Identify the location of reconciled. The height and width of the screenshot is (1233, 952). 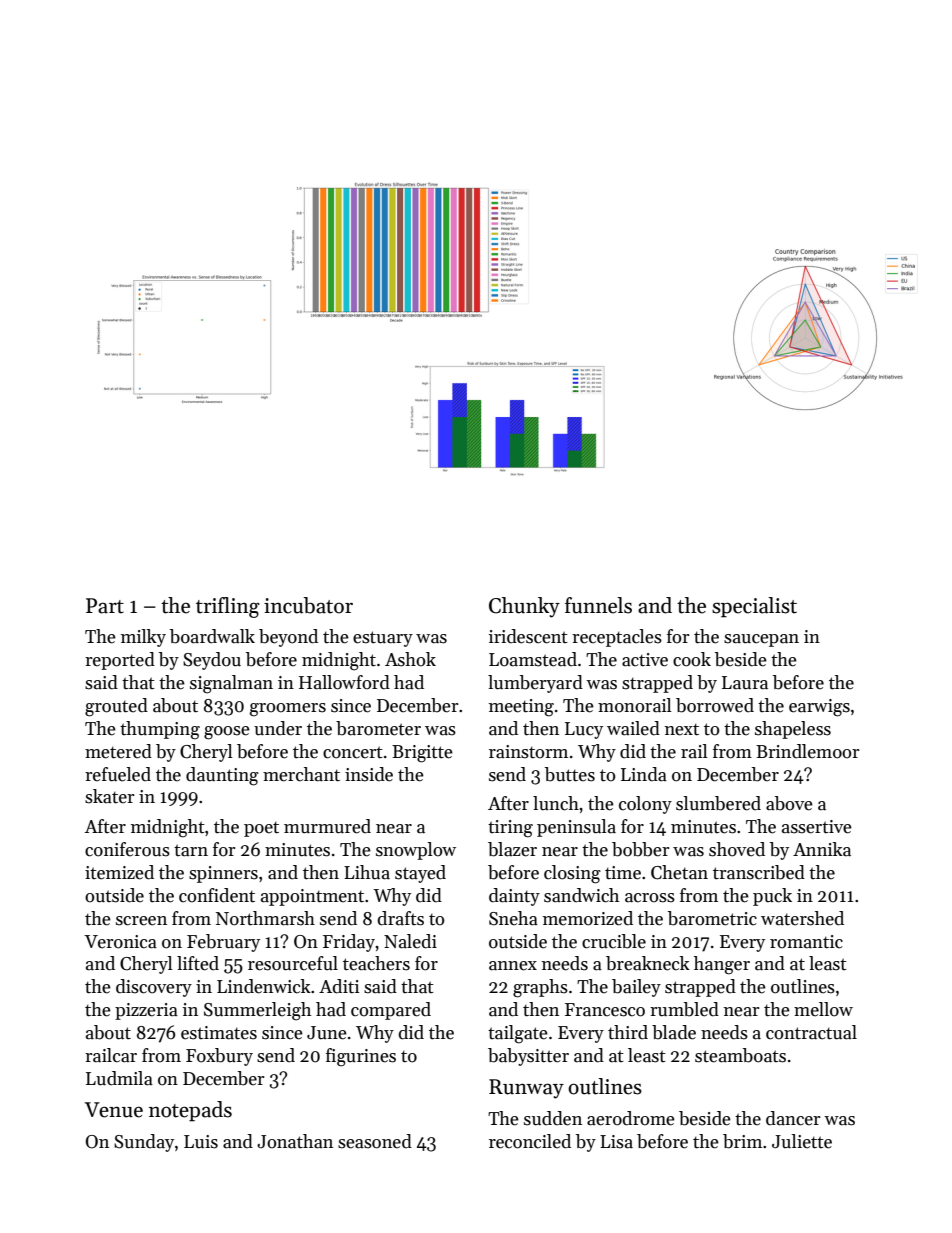
(530, 1141).
